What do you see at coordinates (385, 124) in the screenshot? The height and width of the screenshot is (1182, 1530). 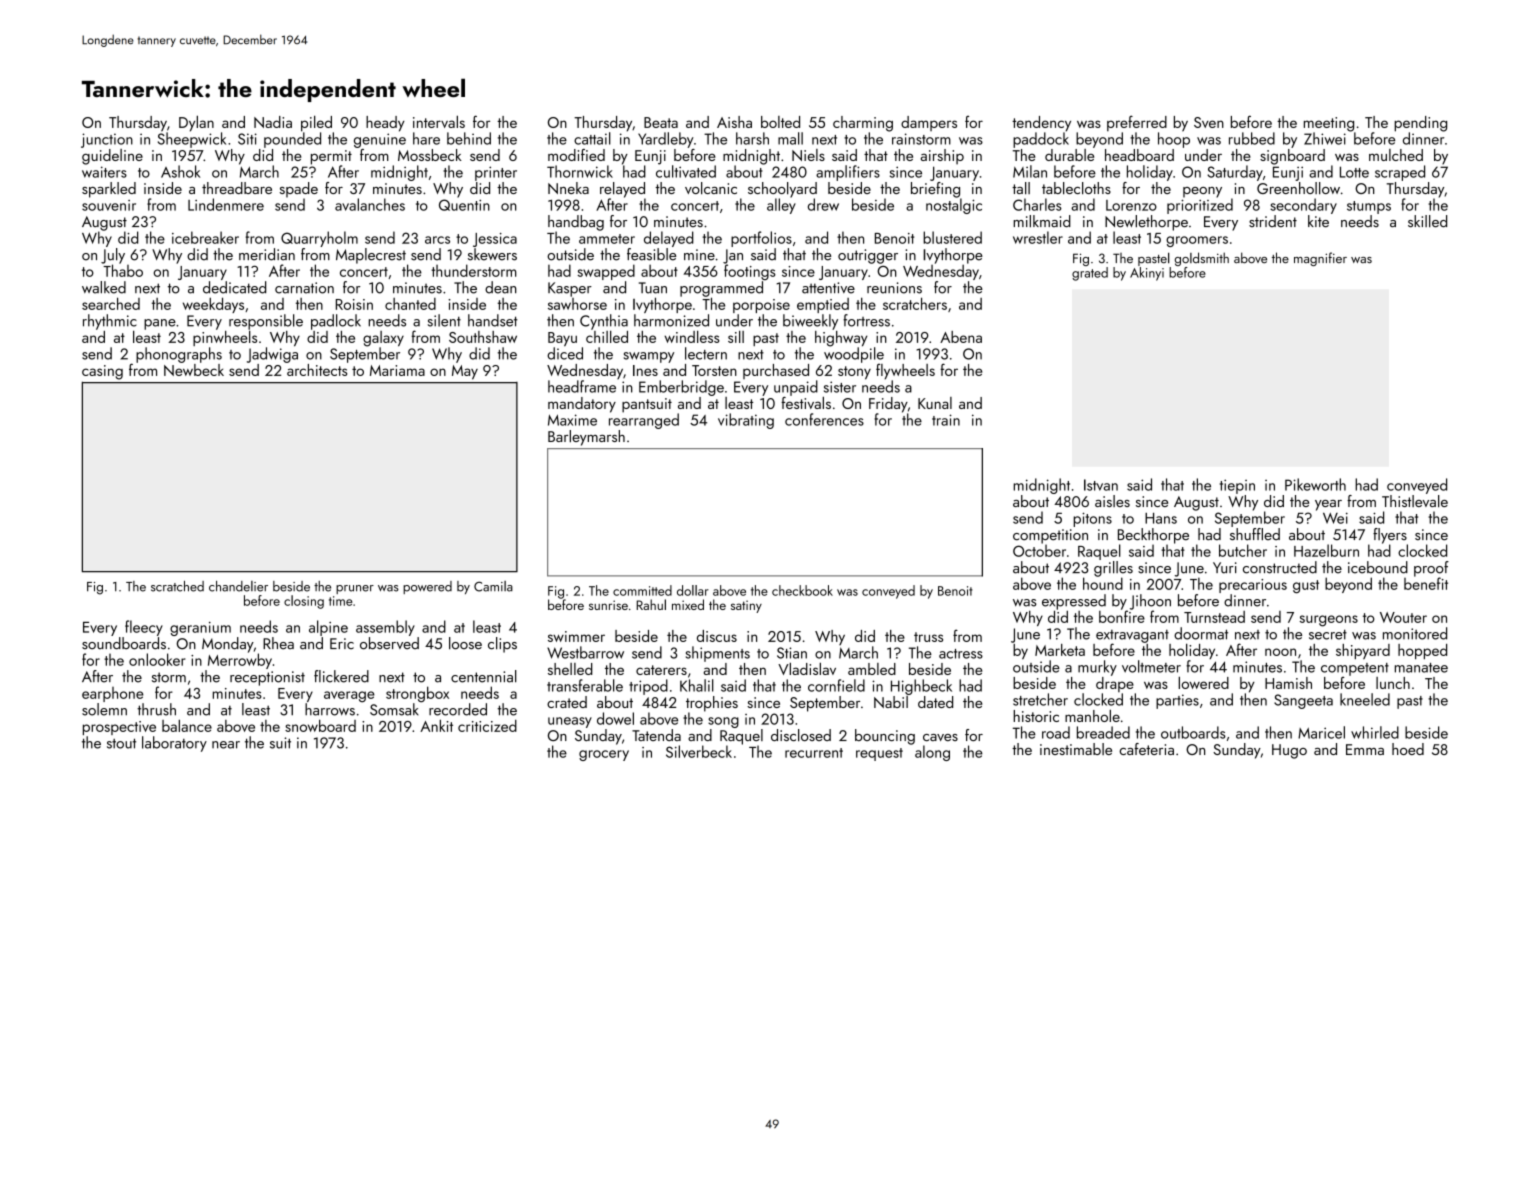 I see `heady` at bounding box center [385, 124].
